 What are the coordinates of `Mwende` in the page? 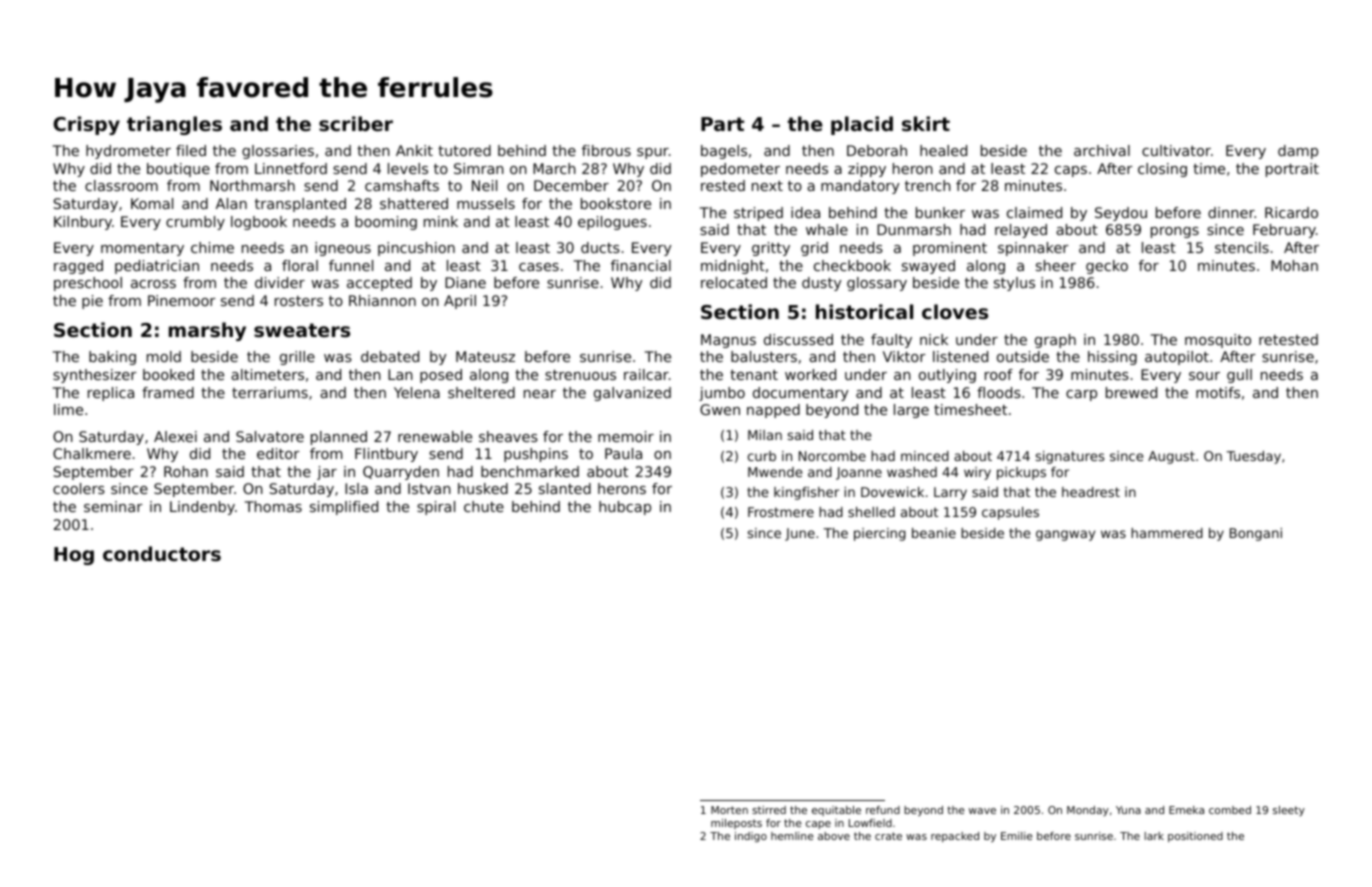 It's located at (775, 472).
